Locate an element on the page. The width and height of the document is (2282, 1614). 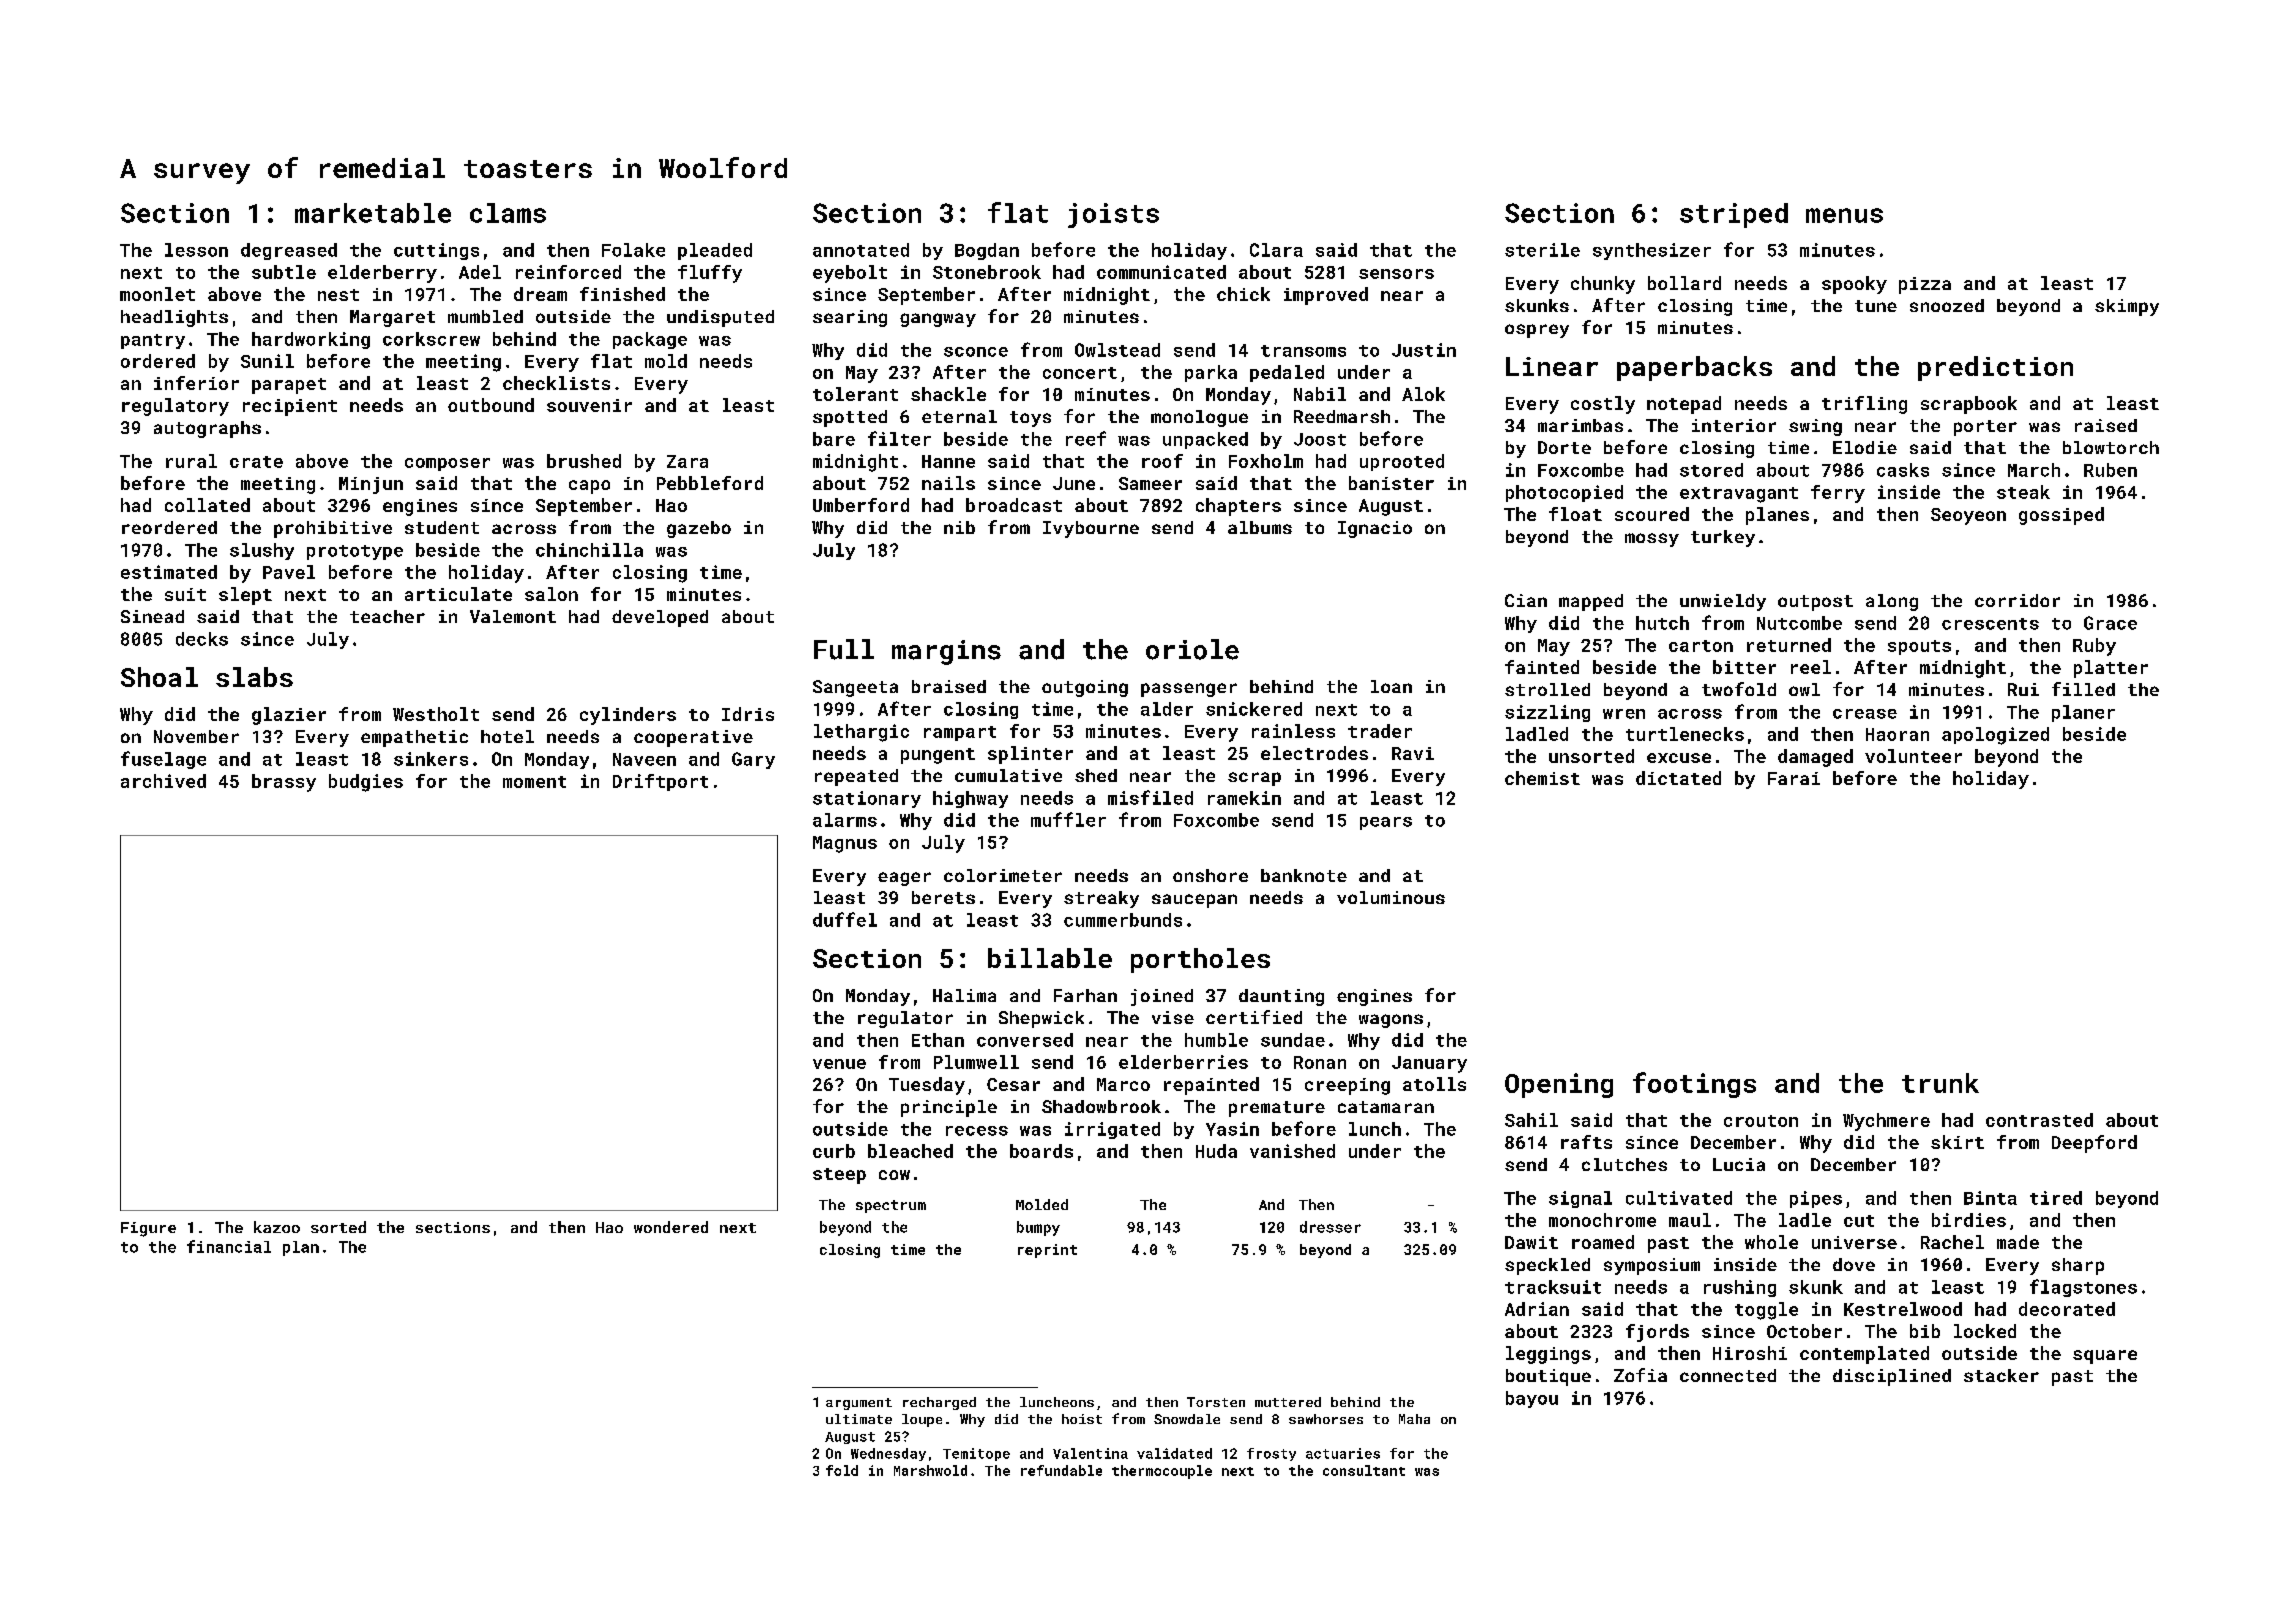
duffel is located at coordinates (845, 919).
